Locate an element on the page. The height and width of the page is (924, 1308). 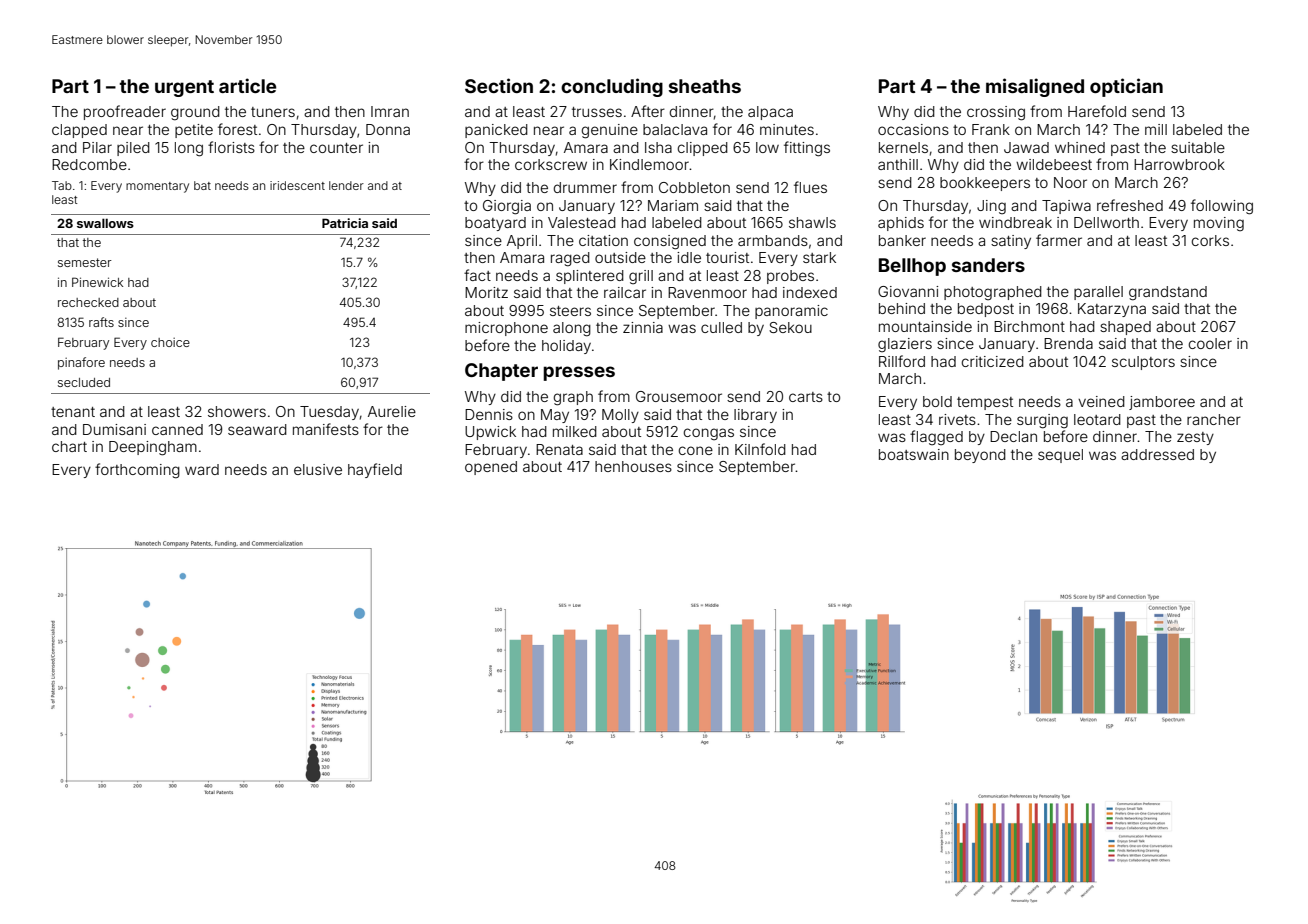
cone is located at coordinates (696, 450).
